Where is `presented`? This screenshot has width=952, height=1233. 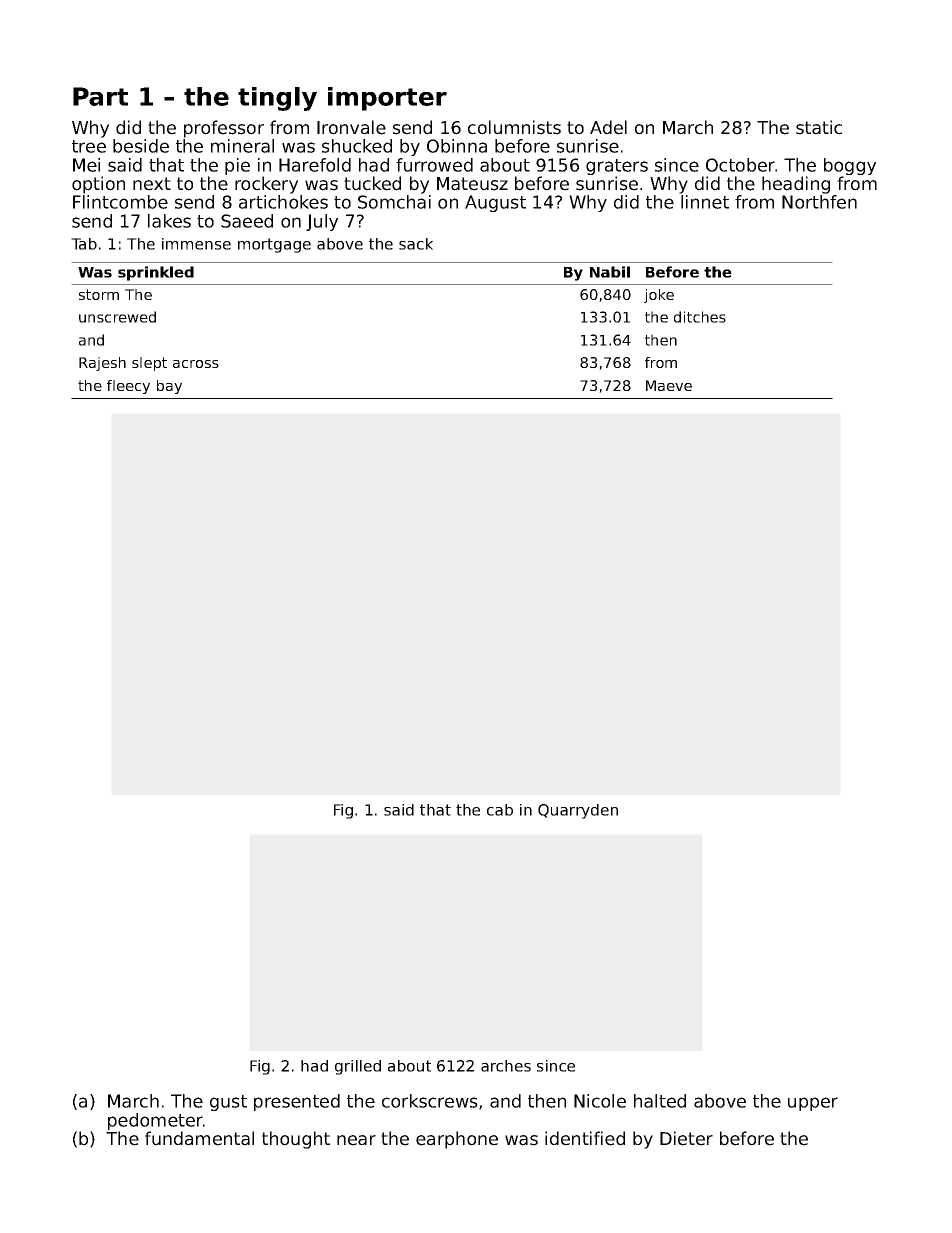 presented is located at coordinates (297, 1102).
